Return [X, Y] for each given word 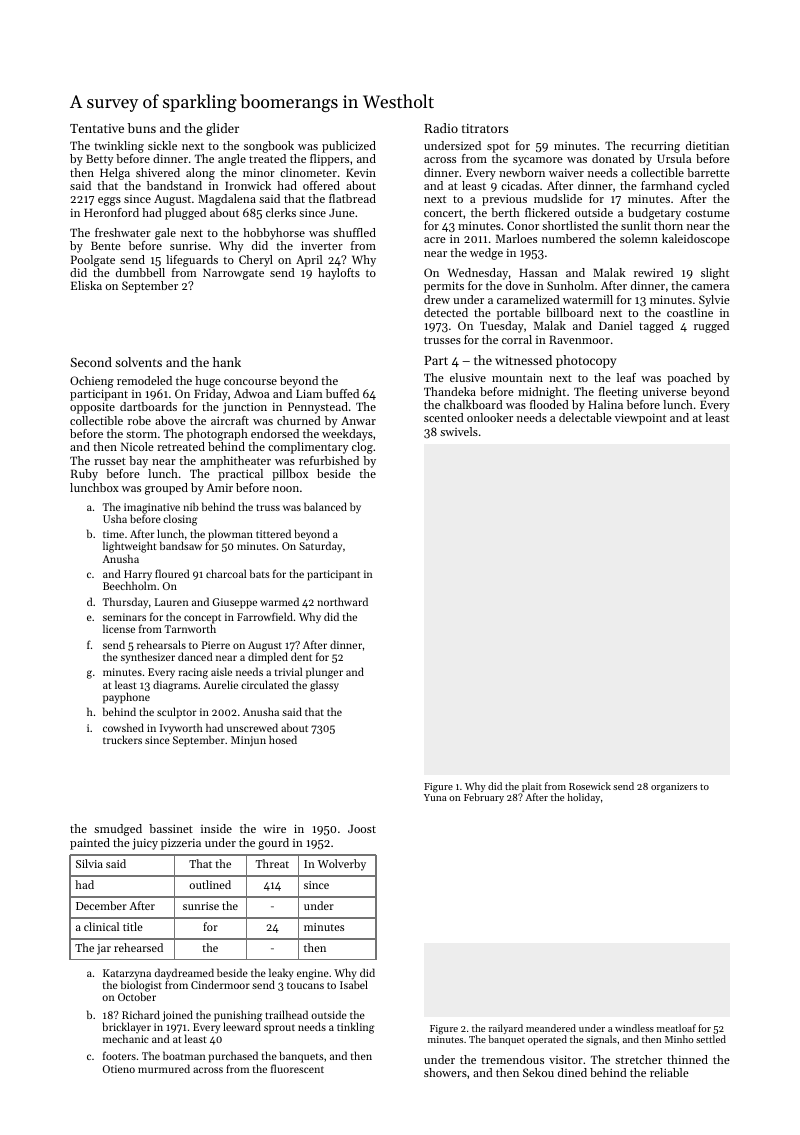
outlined [210, 884]
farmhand [667, 185]
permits [444, 287]
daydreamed [184, 974]
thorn [668, 225]
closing [180, 520]
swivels [459, 431]
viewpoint [640, 419]
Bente [106, 245]
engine [313, 974]
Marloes [516, 238]
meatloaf [676, 1028]
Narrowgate [233, 274]
